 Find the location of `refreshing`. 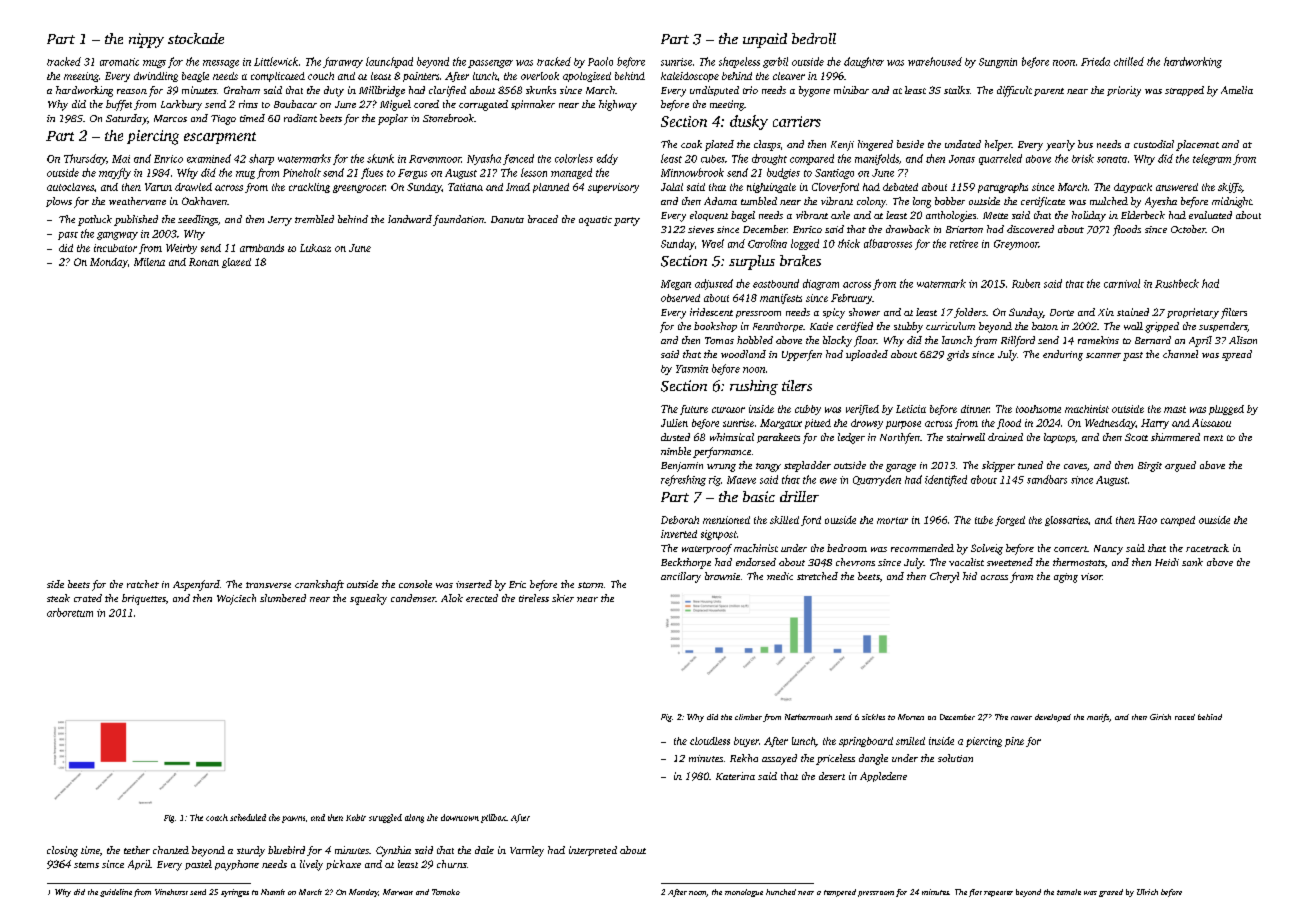

refreshing is located at coordinates (683, 480).
